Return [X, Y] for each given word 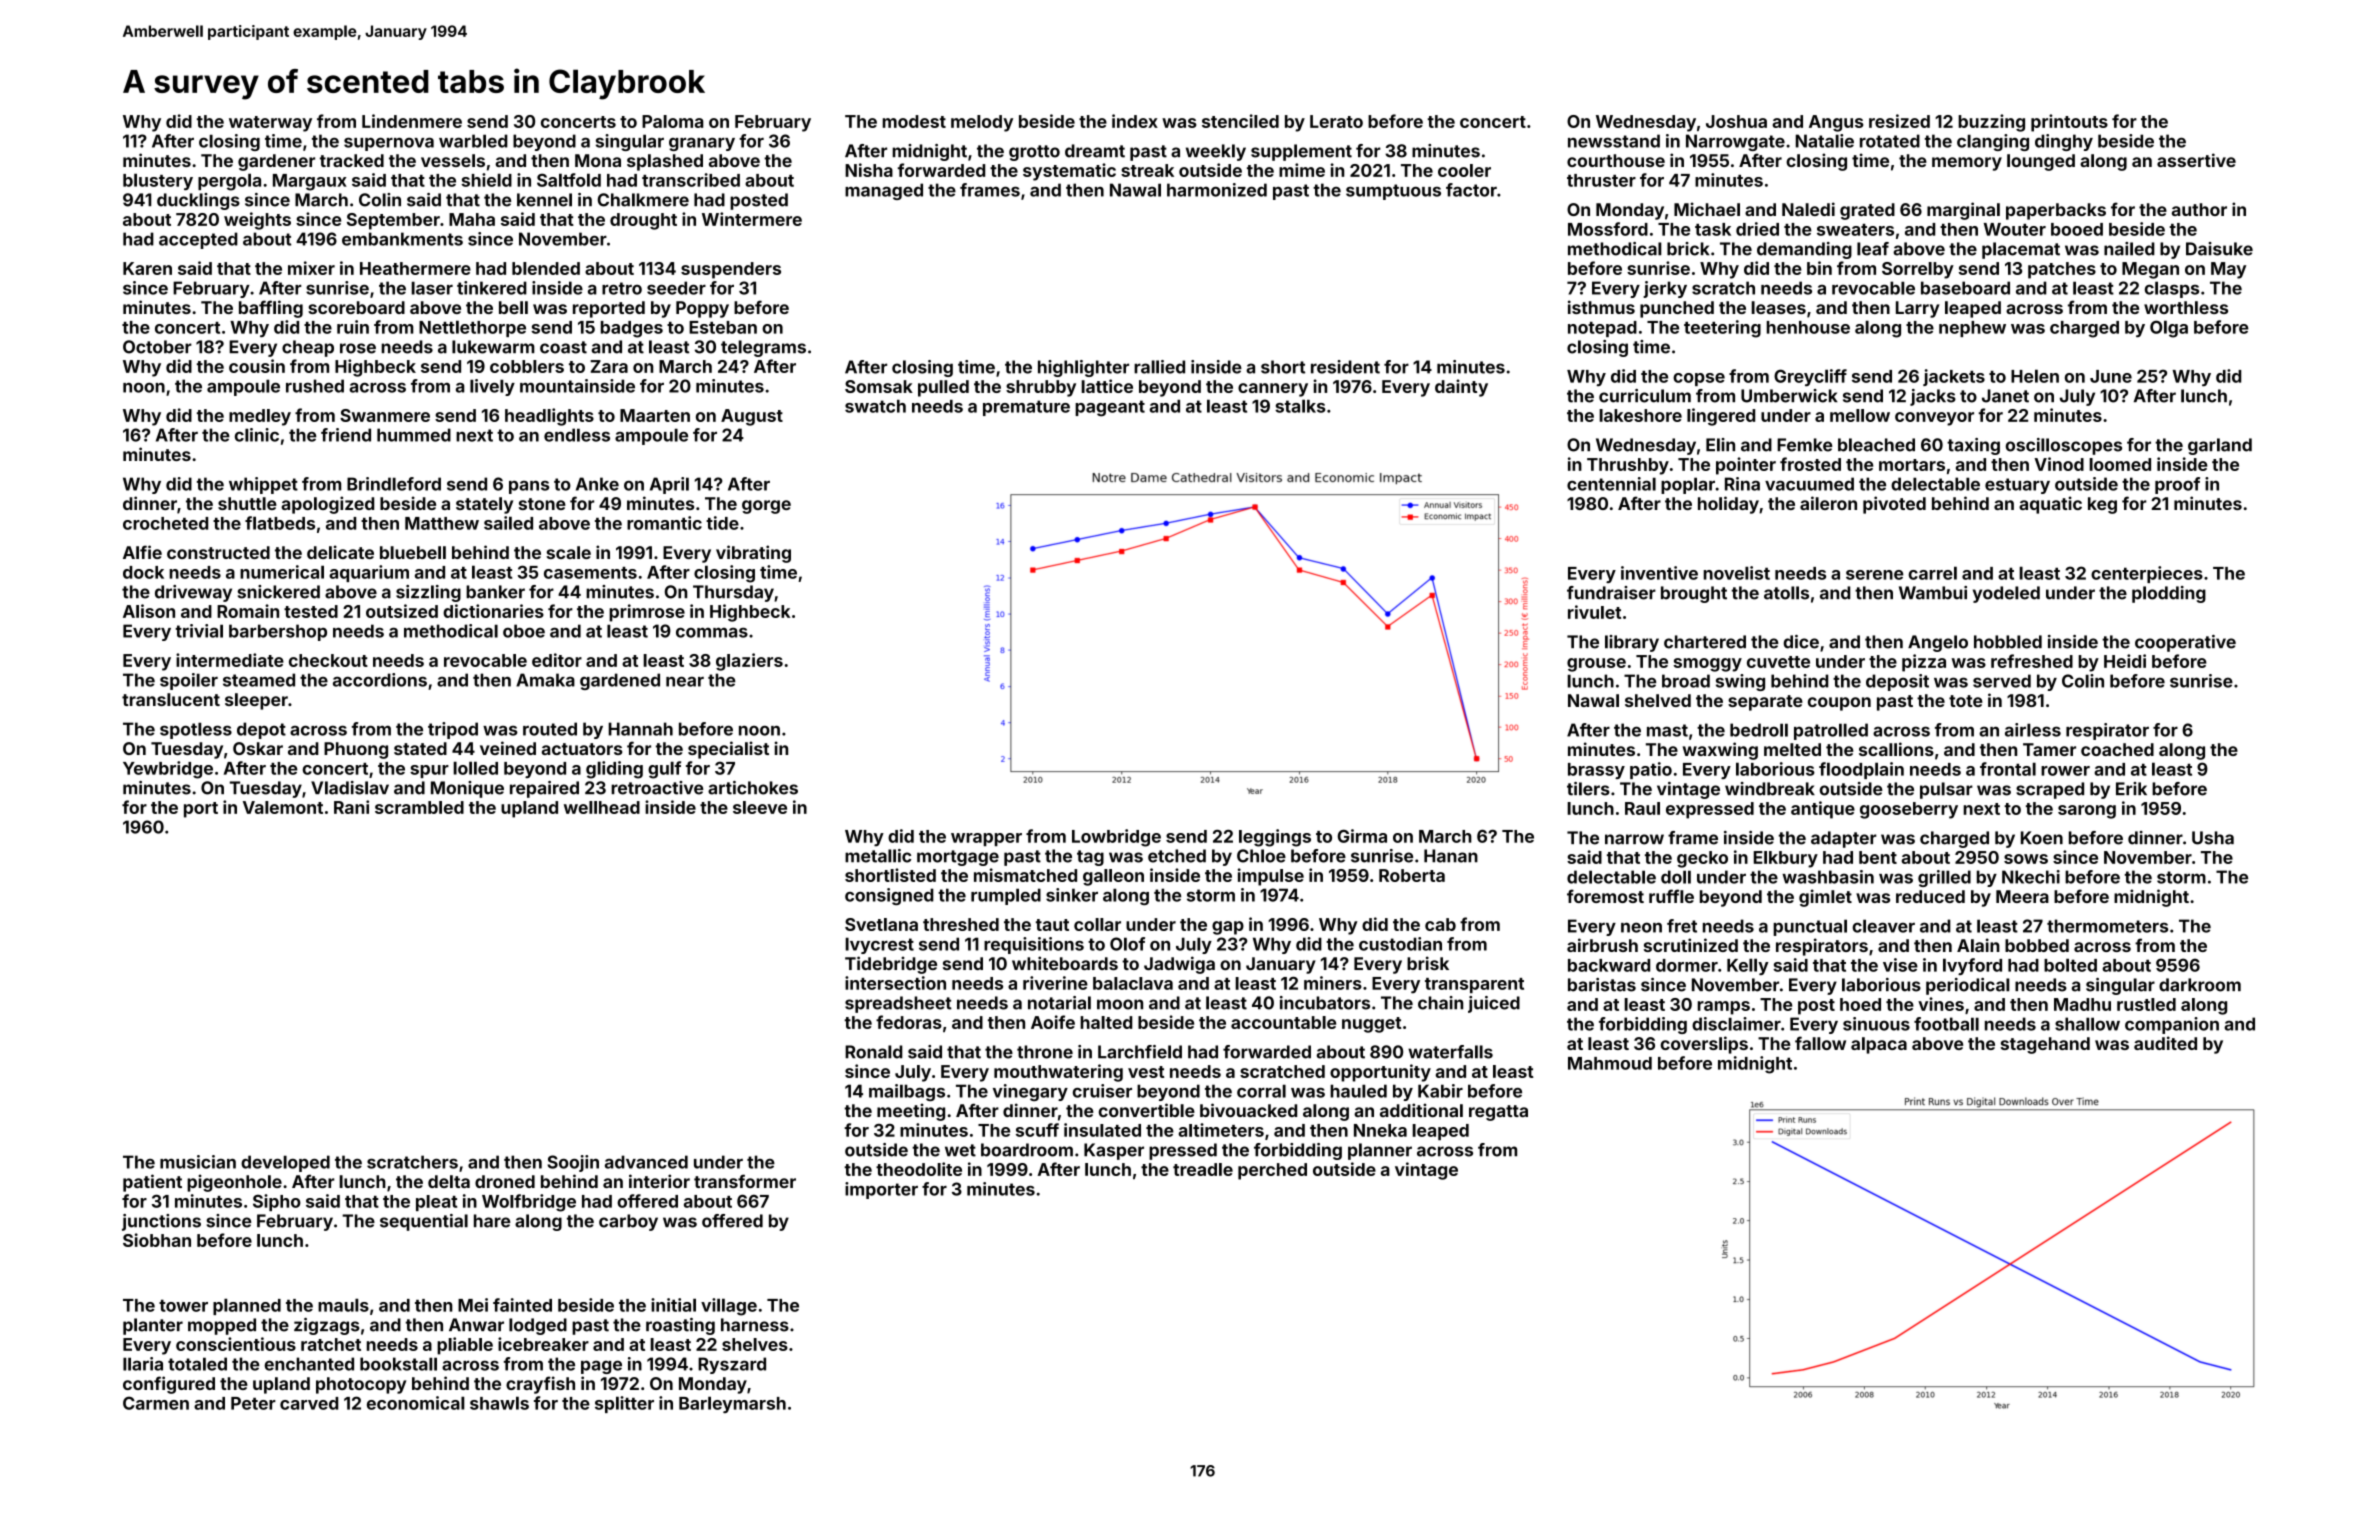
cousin [257, 366]
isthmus [1601, 307]
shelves [755, 1344]
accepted [198, 240]
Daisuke [2219, 249]
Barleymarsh [732, 1404]
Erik [2131, 788]
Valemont [283, 807]
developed [285, 1163]
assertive [2196, 160]
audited [2165, 1043]
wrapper [986, 839]
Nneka [1380, 1130]
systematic [1069, 172]
